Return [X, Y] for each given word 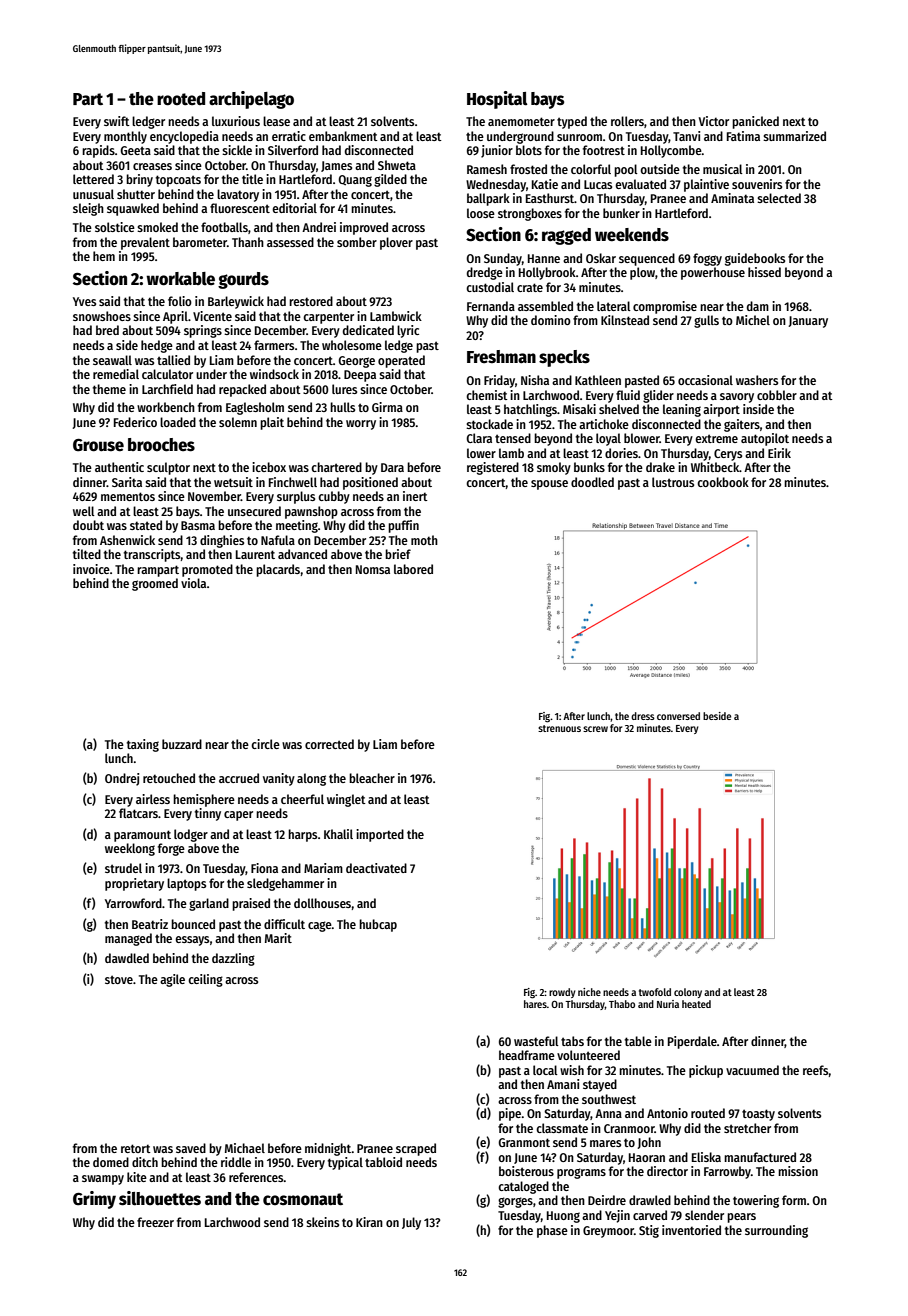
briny [139, 180]
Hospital [497, 100]
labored [413, 569]
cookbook [723, 482]
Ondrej [122, 779]
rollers [627, 121]
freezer [155, 1222]
